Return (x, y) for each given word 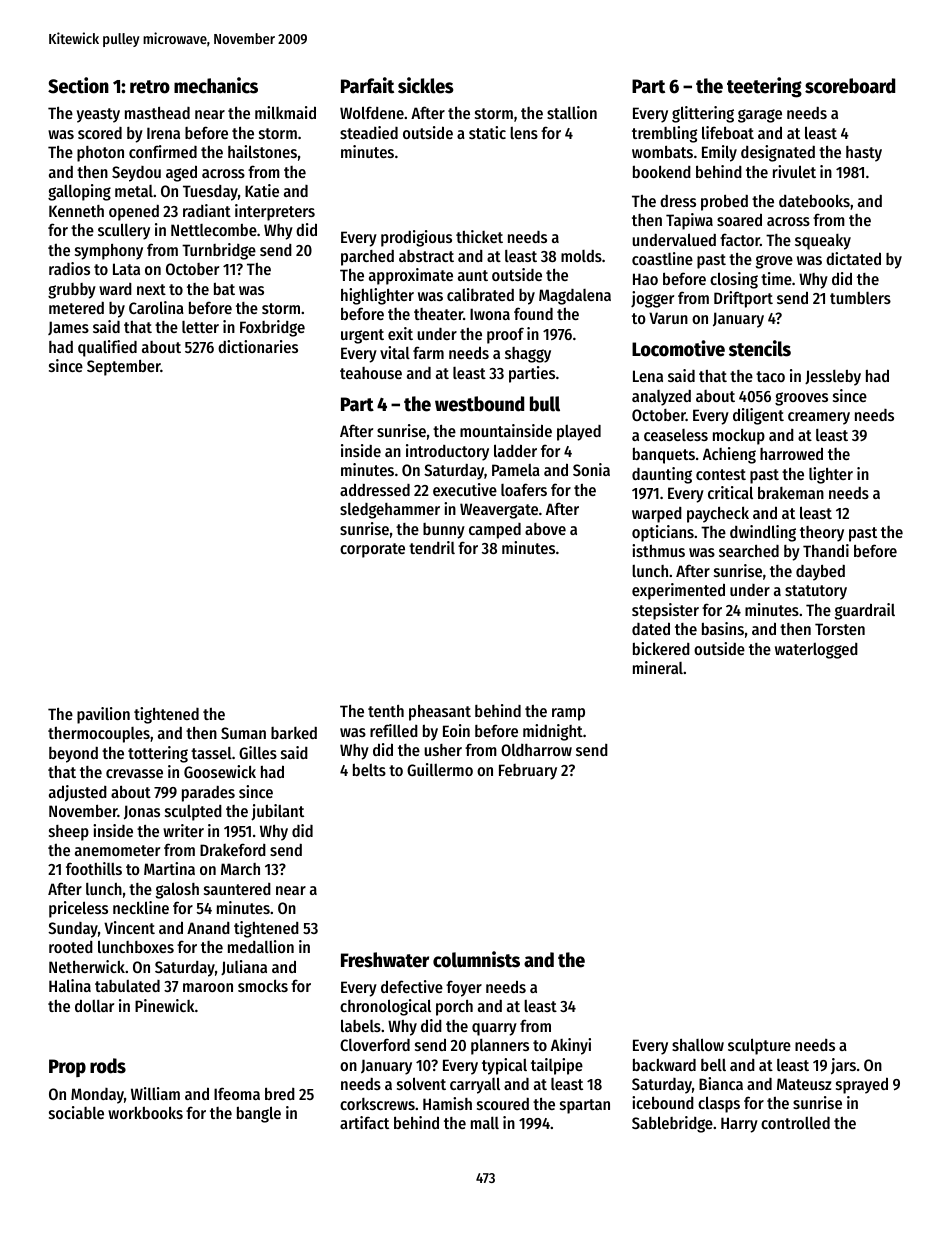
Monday (97, 1096)
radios (69, 268)
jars (843, 1066)
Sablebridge (672, 1124)
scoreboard (850, 86)
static (487, 132)
